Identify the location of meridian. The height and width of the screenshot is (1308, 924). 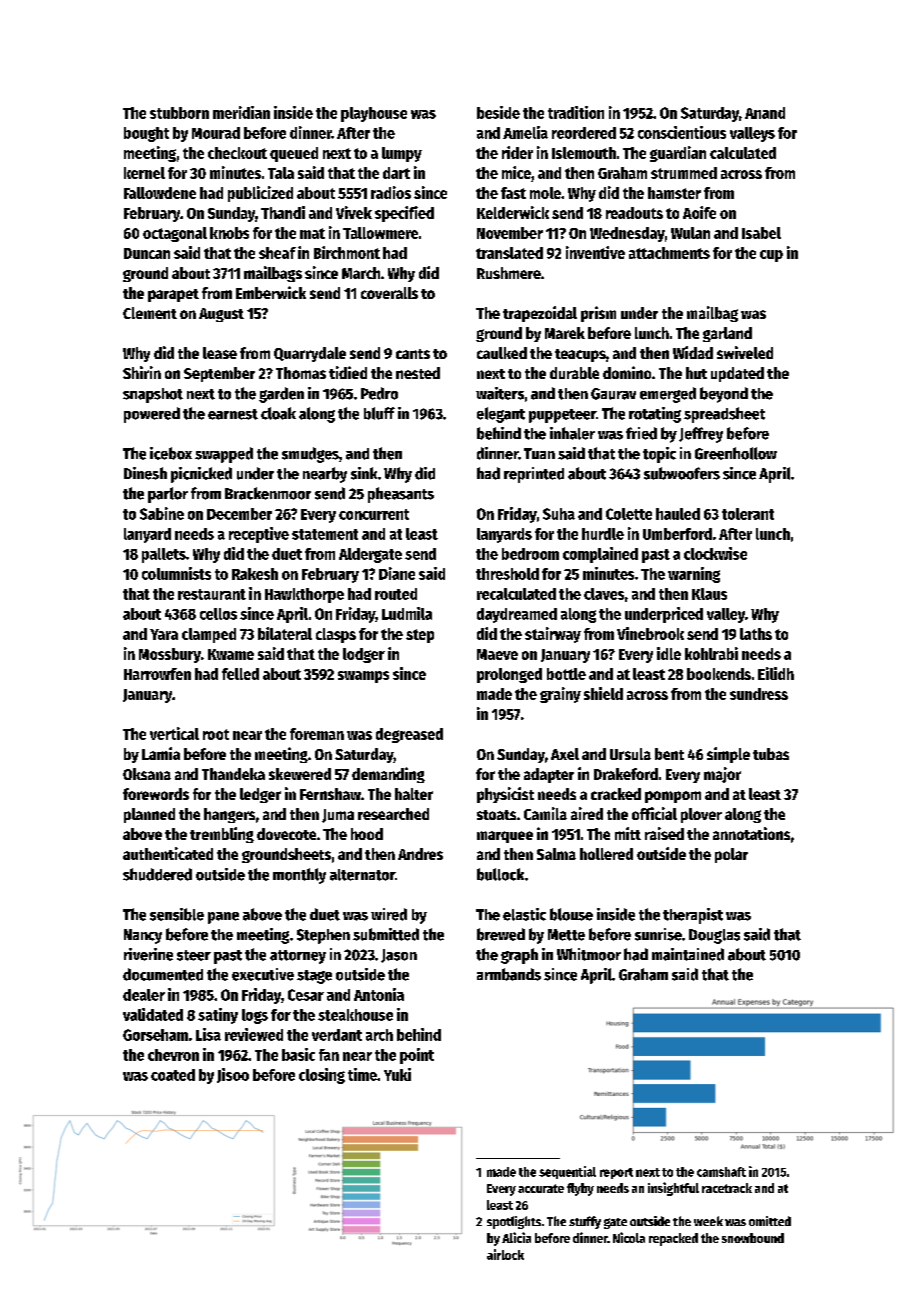
(241, 112).
